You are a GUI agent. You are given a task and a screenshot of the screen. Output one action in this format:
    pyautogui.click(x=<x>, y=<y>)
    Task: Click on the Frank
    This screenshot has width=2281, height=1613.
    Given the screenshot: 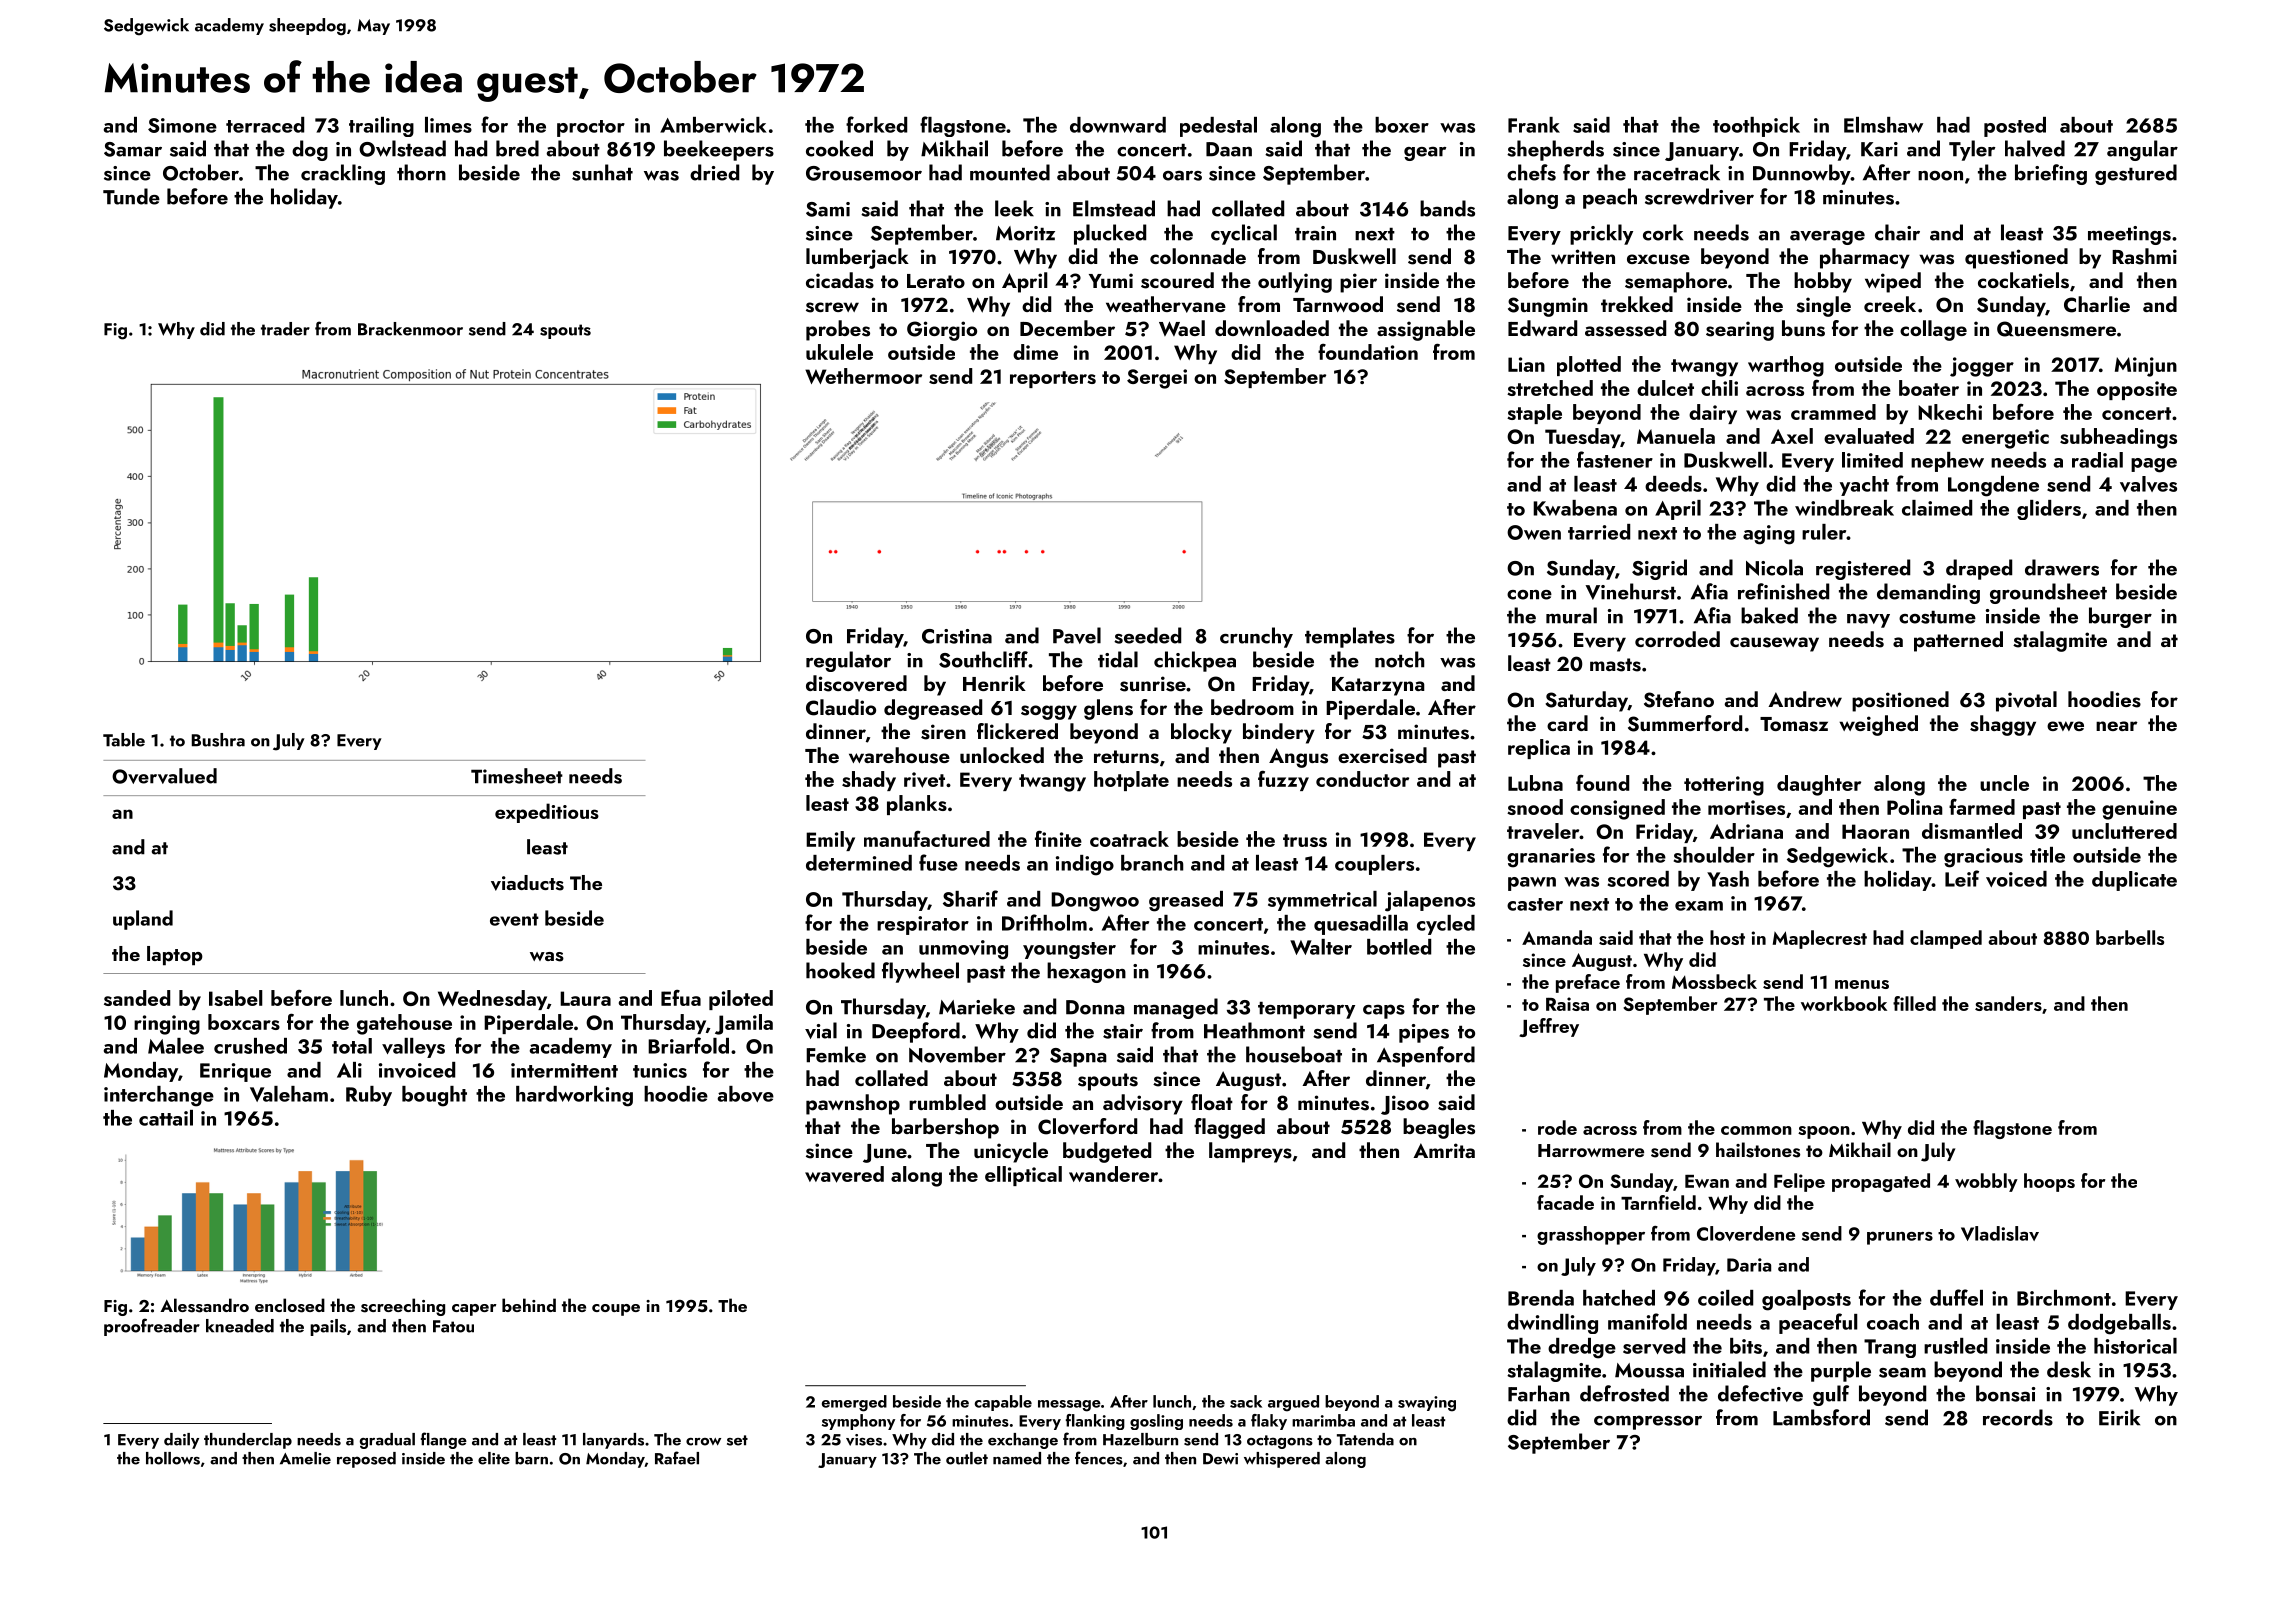 What is the action you would take?
    pyautogui.click(x=1534, y=125)
